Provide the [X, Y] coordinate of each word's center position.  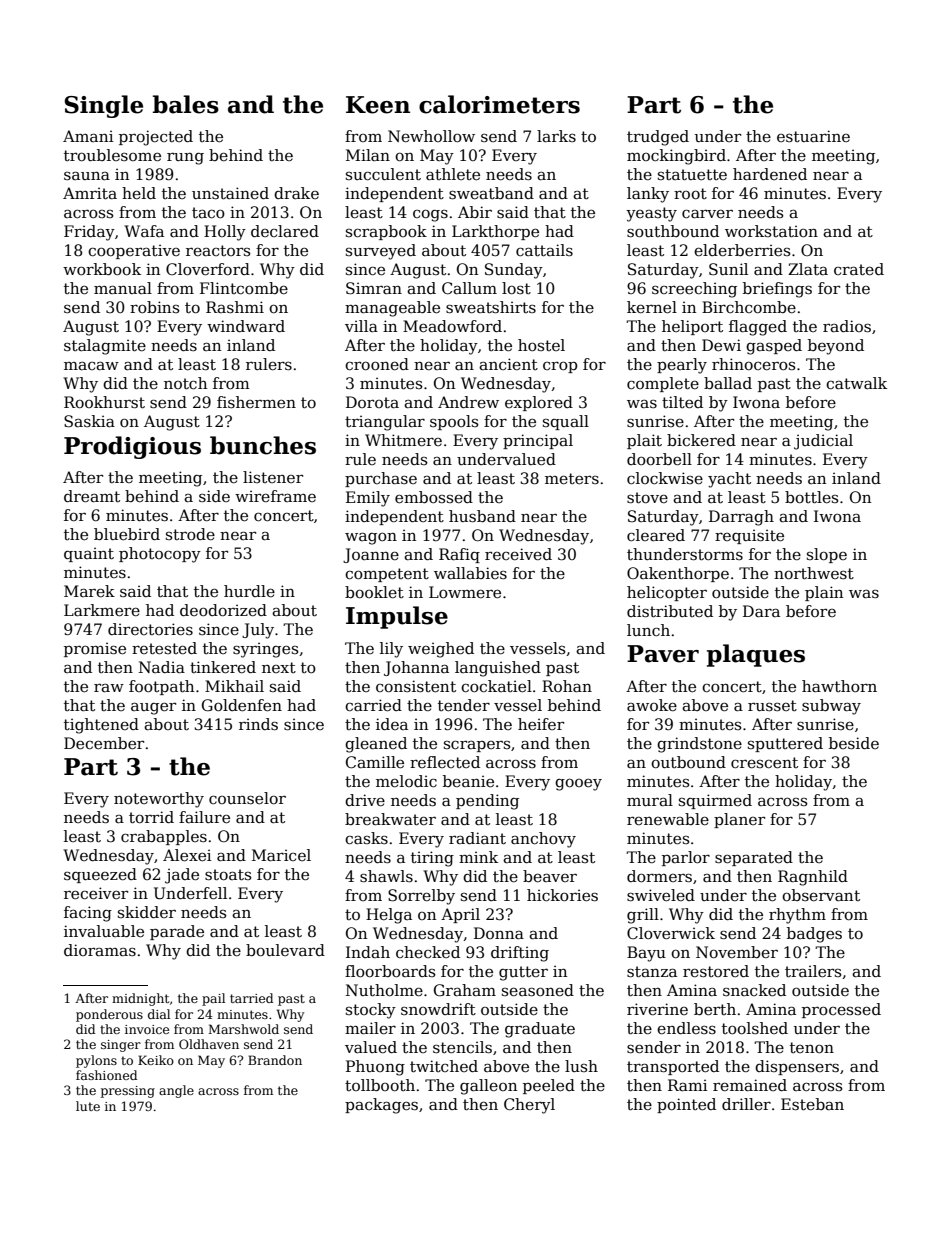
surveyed [381, 252]
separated [754, 858]
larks [556, 136]
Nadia [162, 667]
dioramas [100, 950]
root [690, 193]
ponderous [109, 1015]
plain [824, 593]
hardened [770, 174]
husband [482, 516]
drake [296, 193]
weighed [441, 650]
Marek [89, 591]
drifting [520, 954]
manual [123, 288]
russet [772, 705]
